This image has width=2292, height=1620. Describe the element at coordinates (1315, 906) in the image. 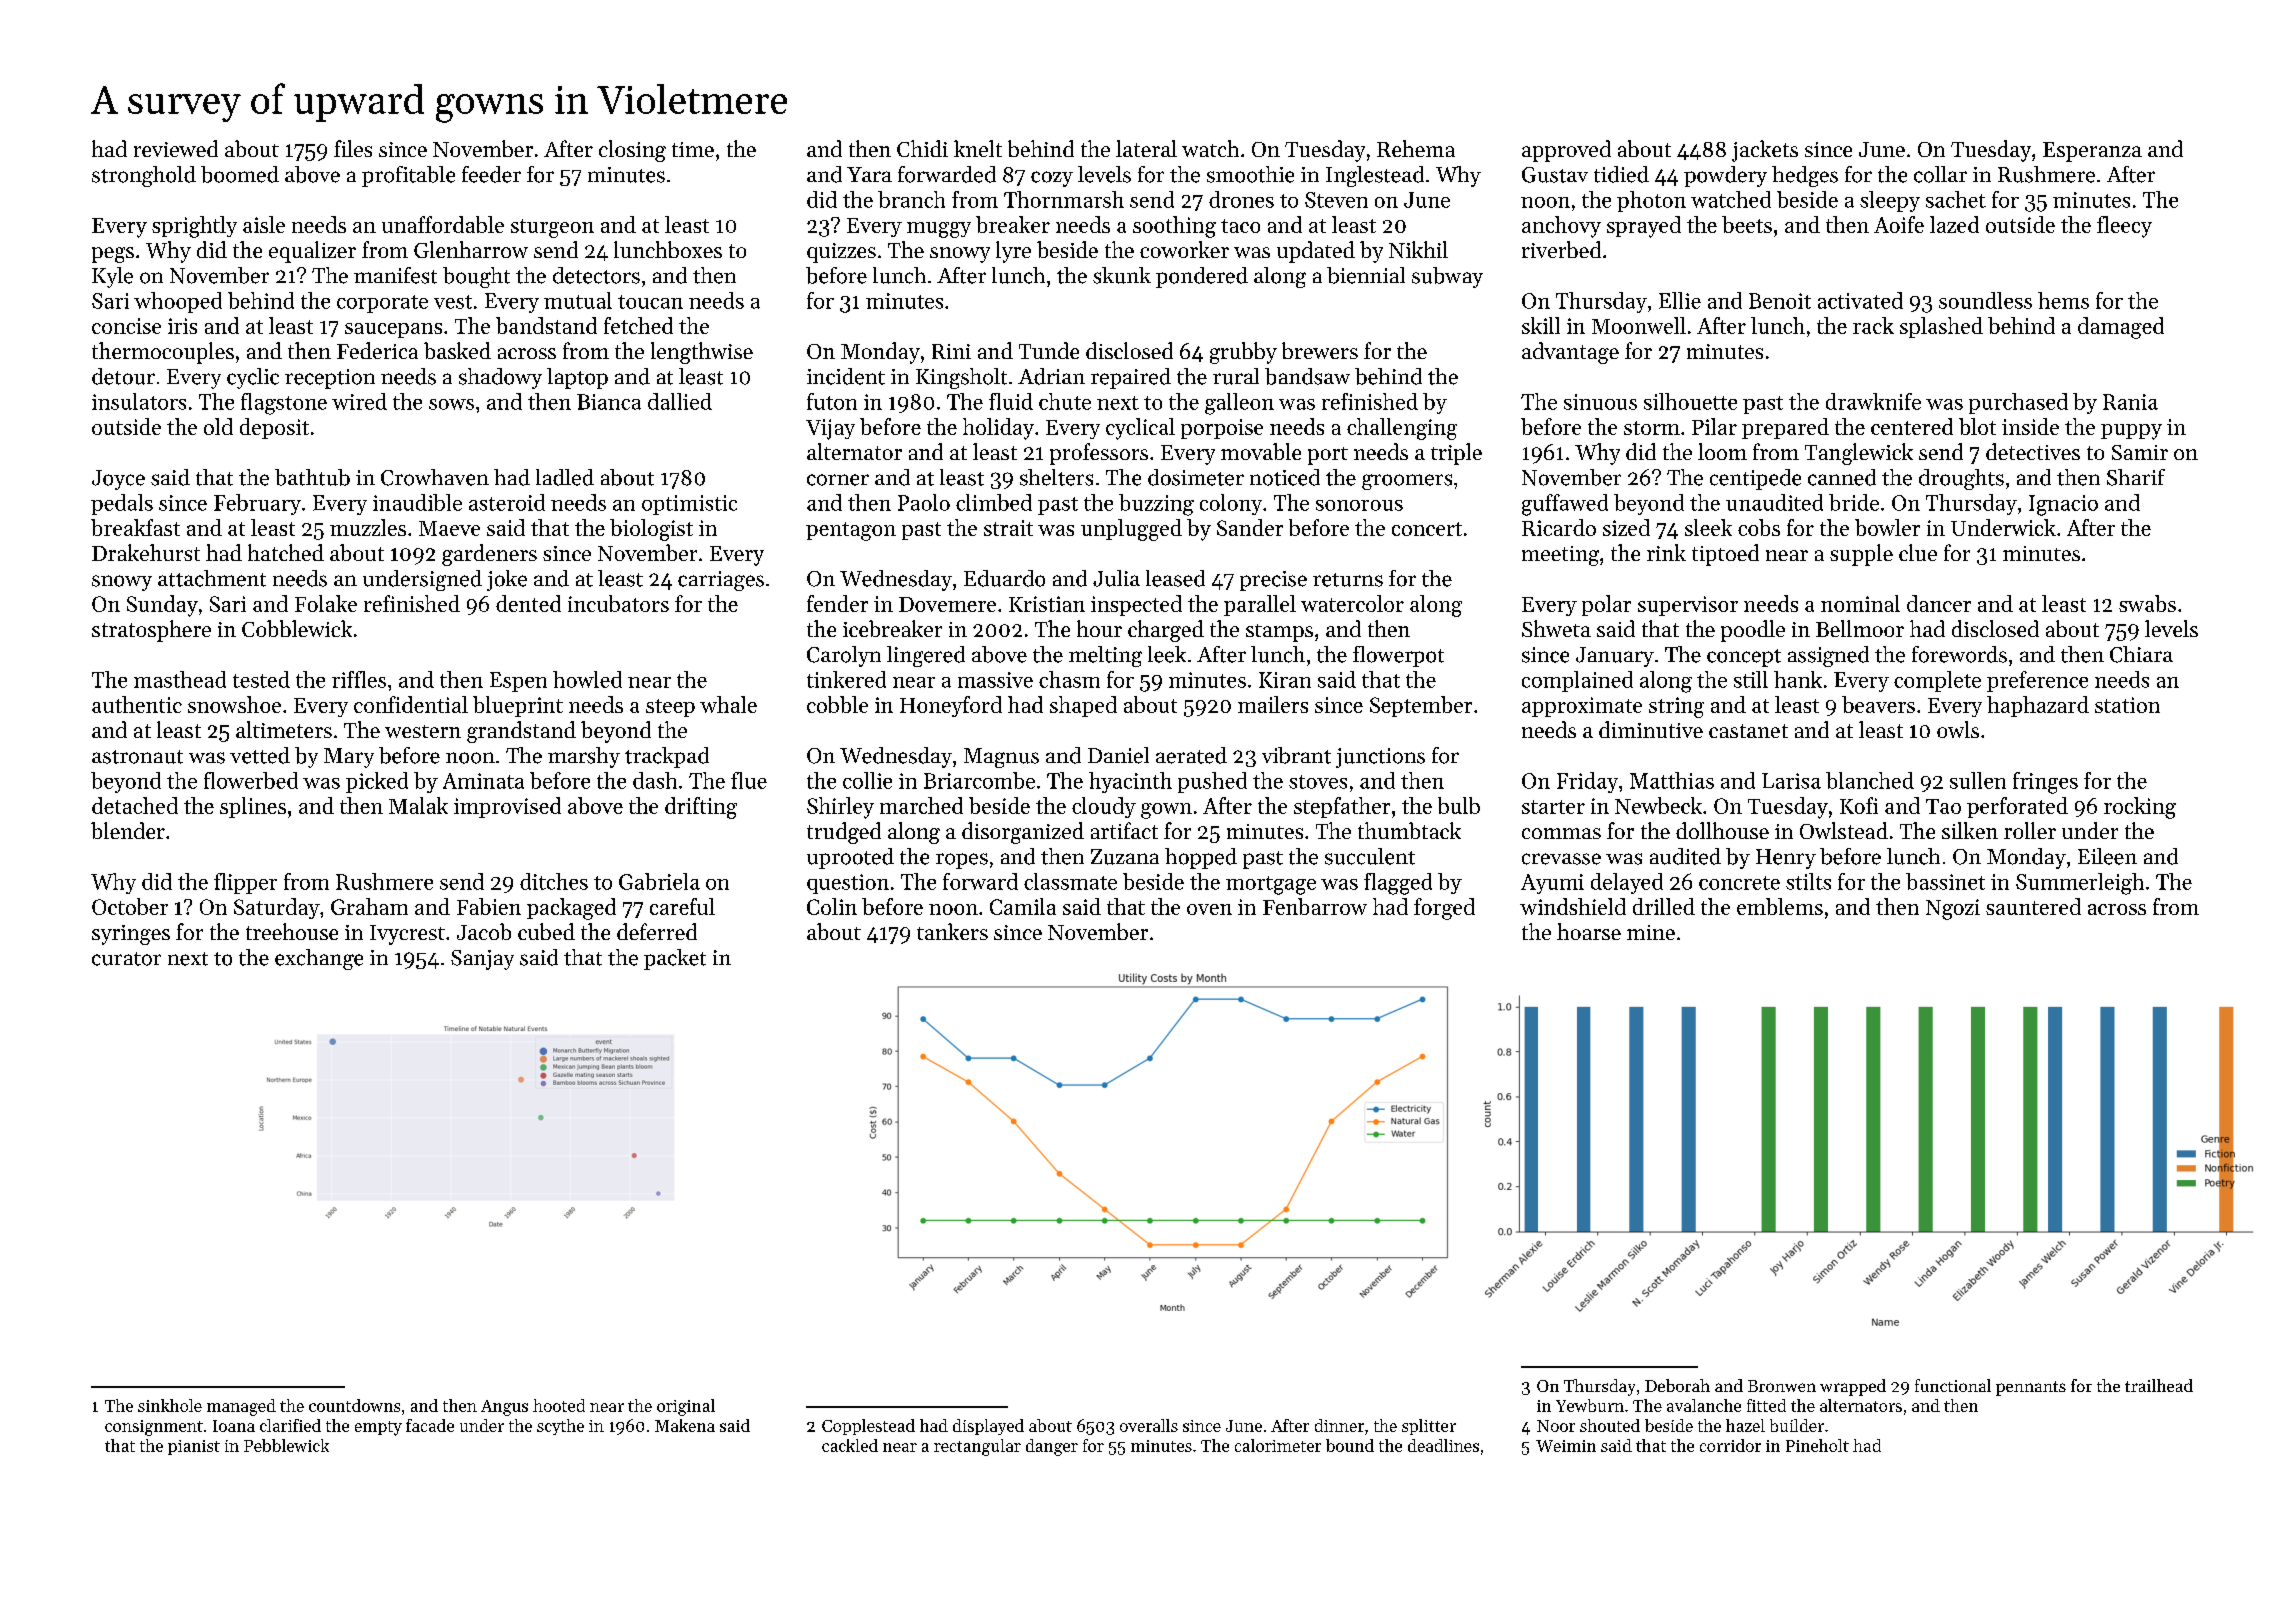

I see `Fenbarrow` at that location.
